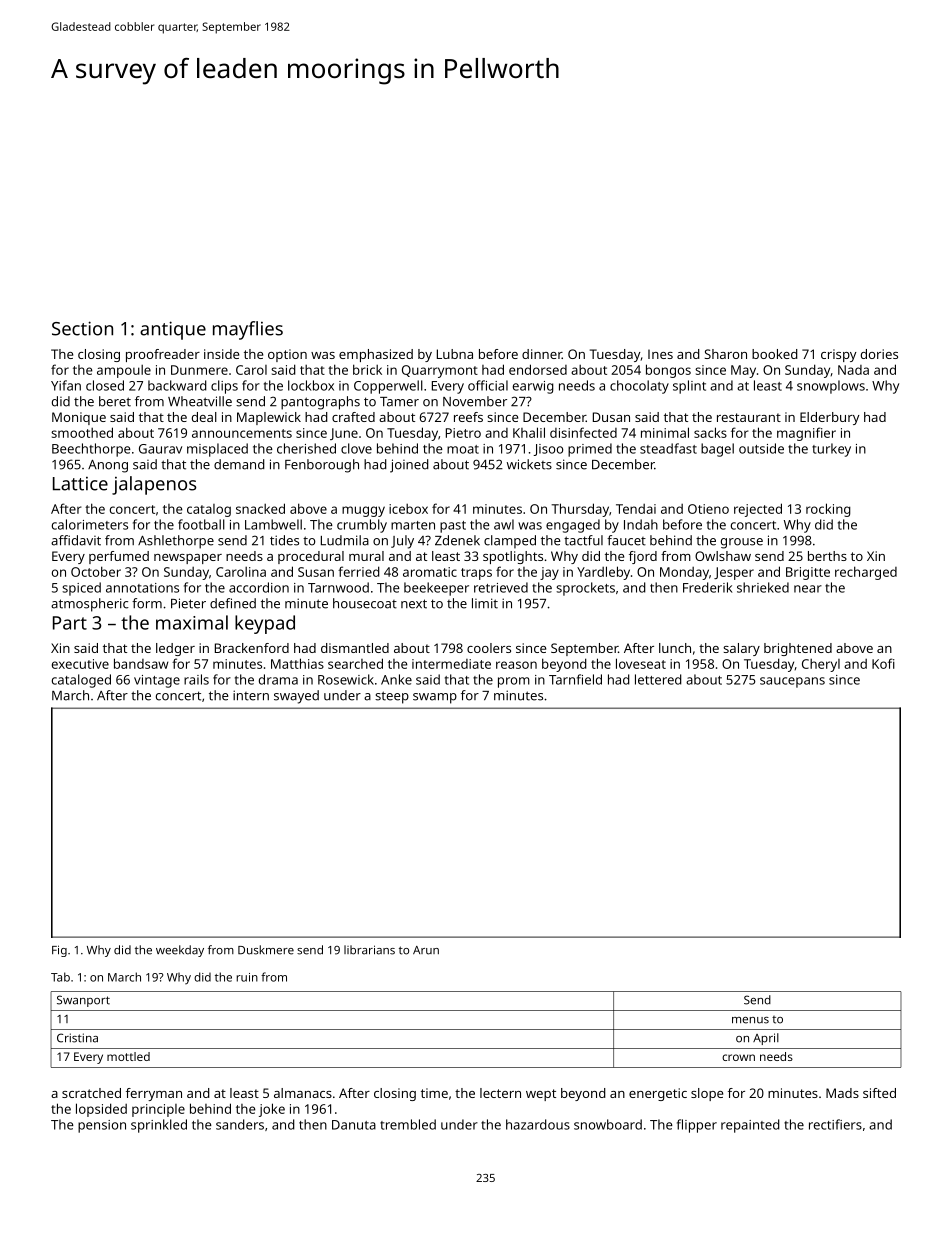 Image resolution: width=952 pixels, height=1233 pixels. What do you see at coordinates (59, 951) in the page?
I see `Fig` at bounding box center [59, 951].
